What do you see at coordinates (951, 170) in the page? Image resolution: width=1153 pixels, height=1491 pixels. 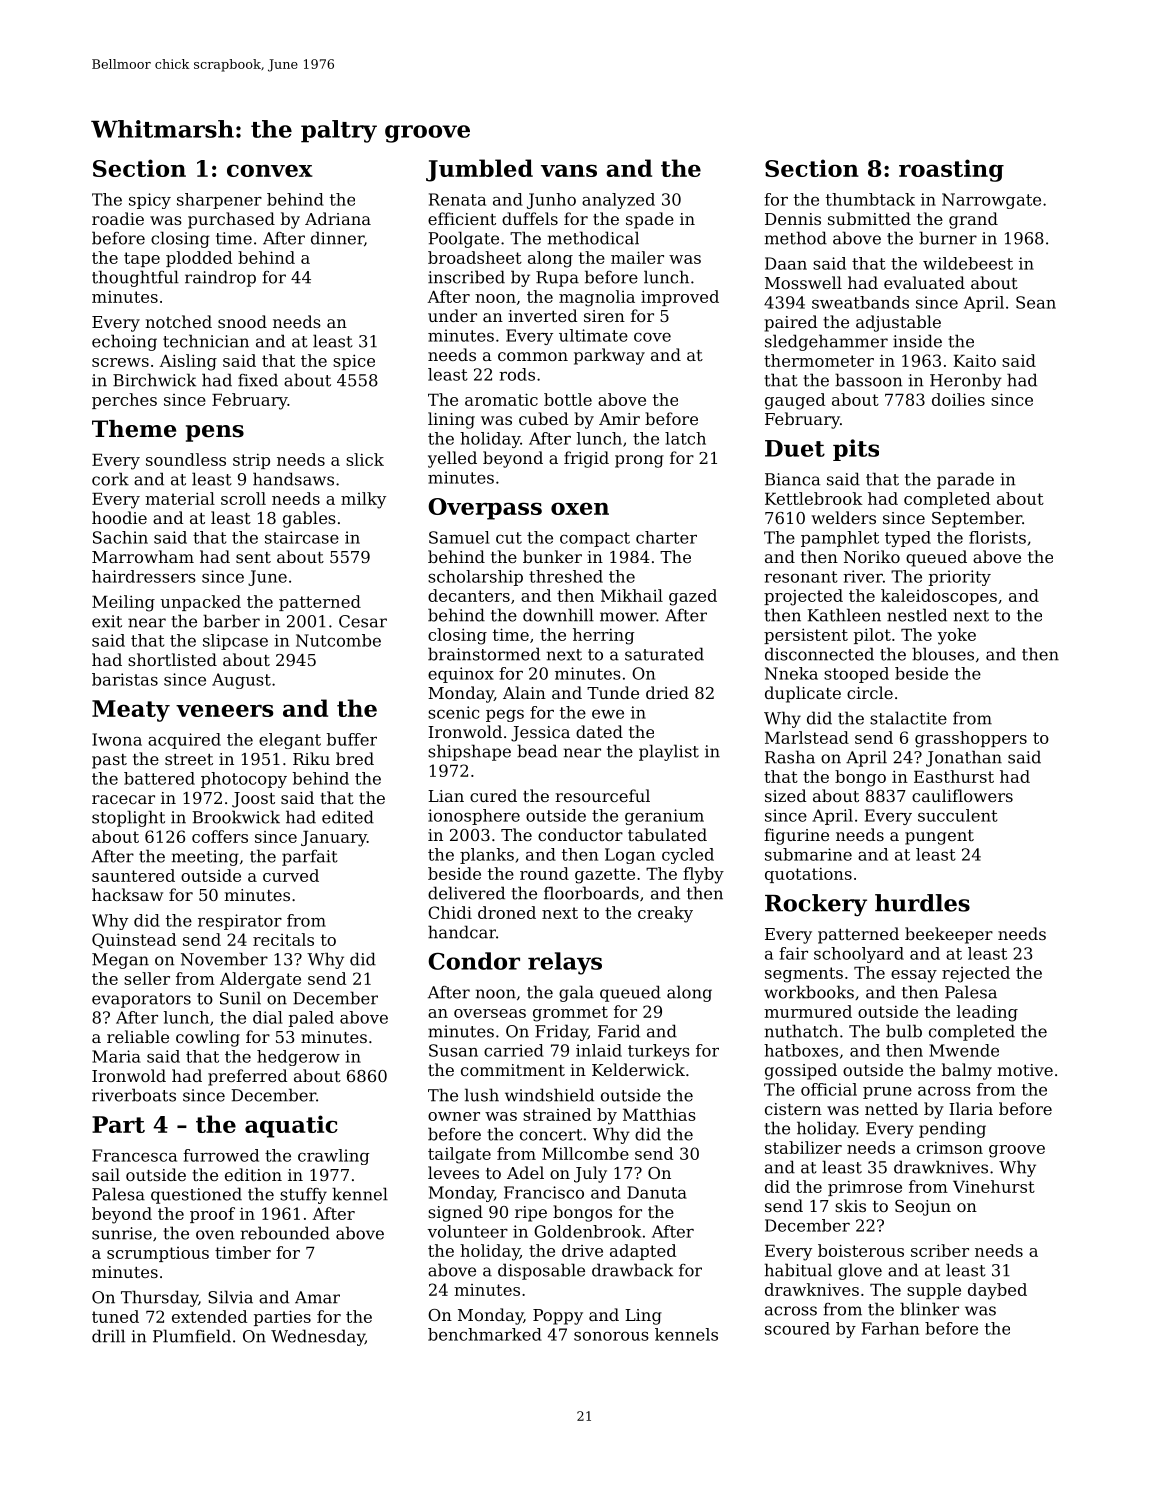 I see `roasting` at bounding box center [951, 170].
